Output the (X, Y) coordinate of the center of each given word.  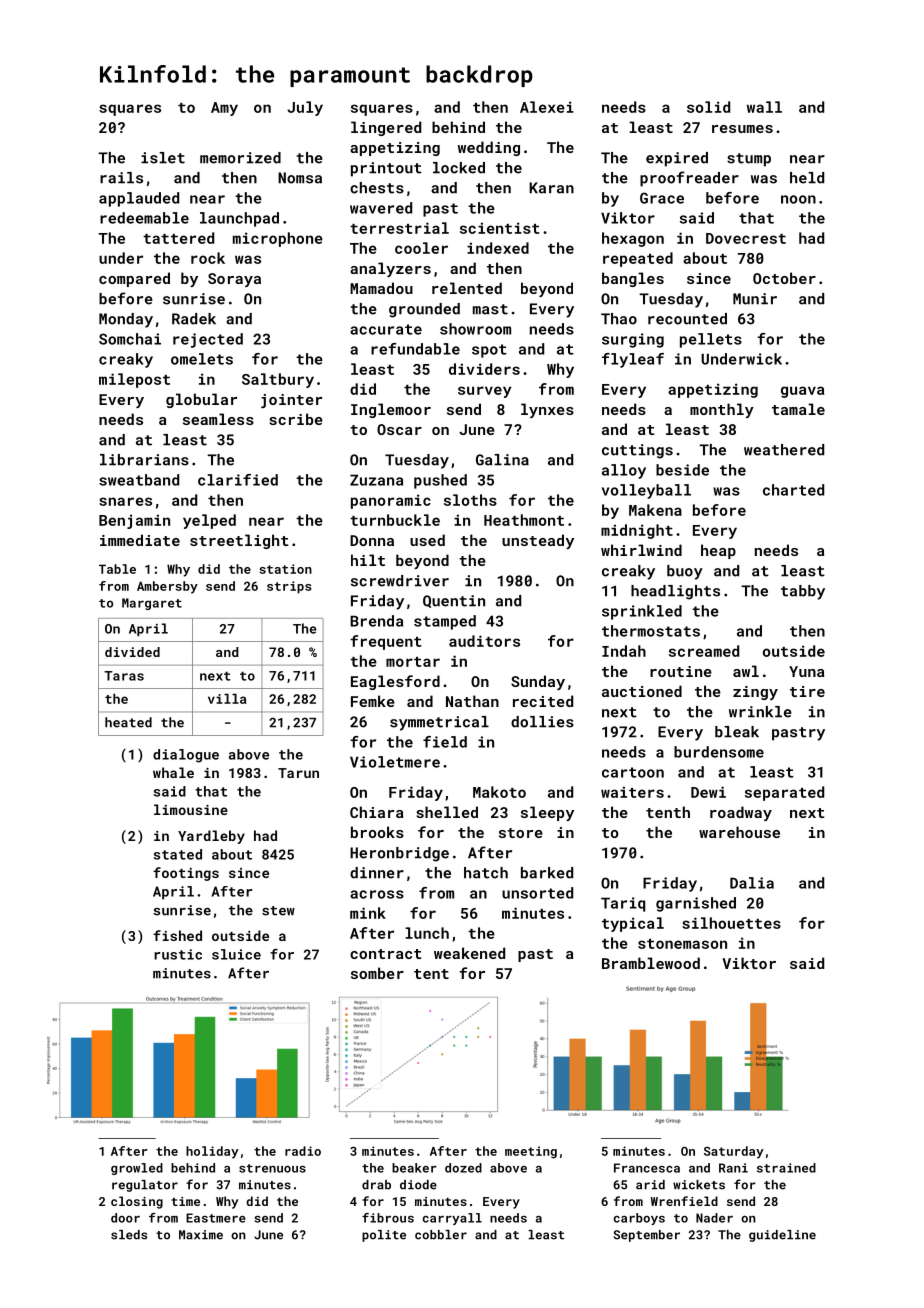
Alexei (547, 107)
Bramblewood (651, 963)
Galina (502, 460)
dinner (377, 873)
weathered (784, 450)
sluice (236, 954)
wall (764, 107)
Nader (714, 1218)
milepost (134, 380)
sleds (129, 1235)
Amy (224, 109)
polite (384, 1236)
